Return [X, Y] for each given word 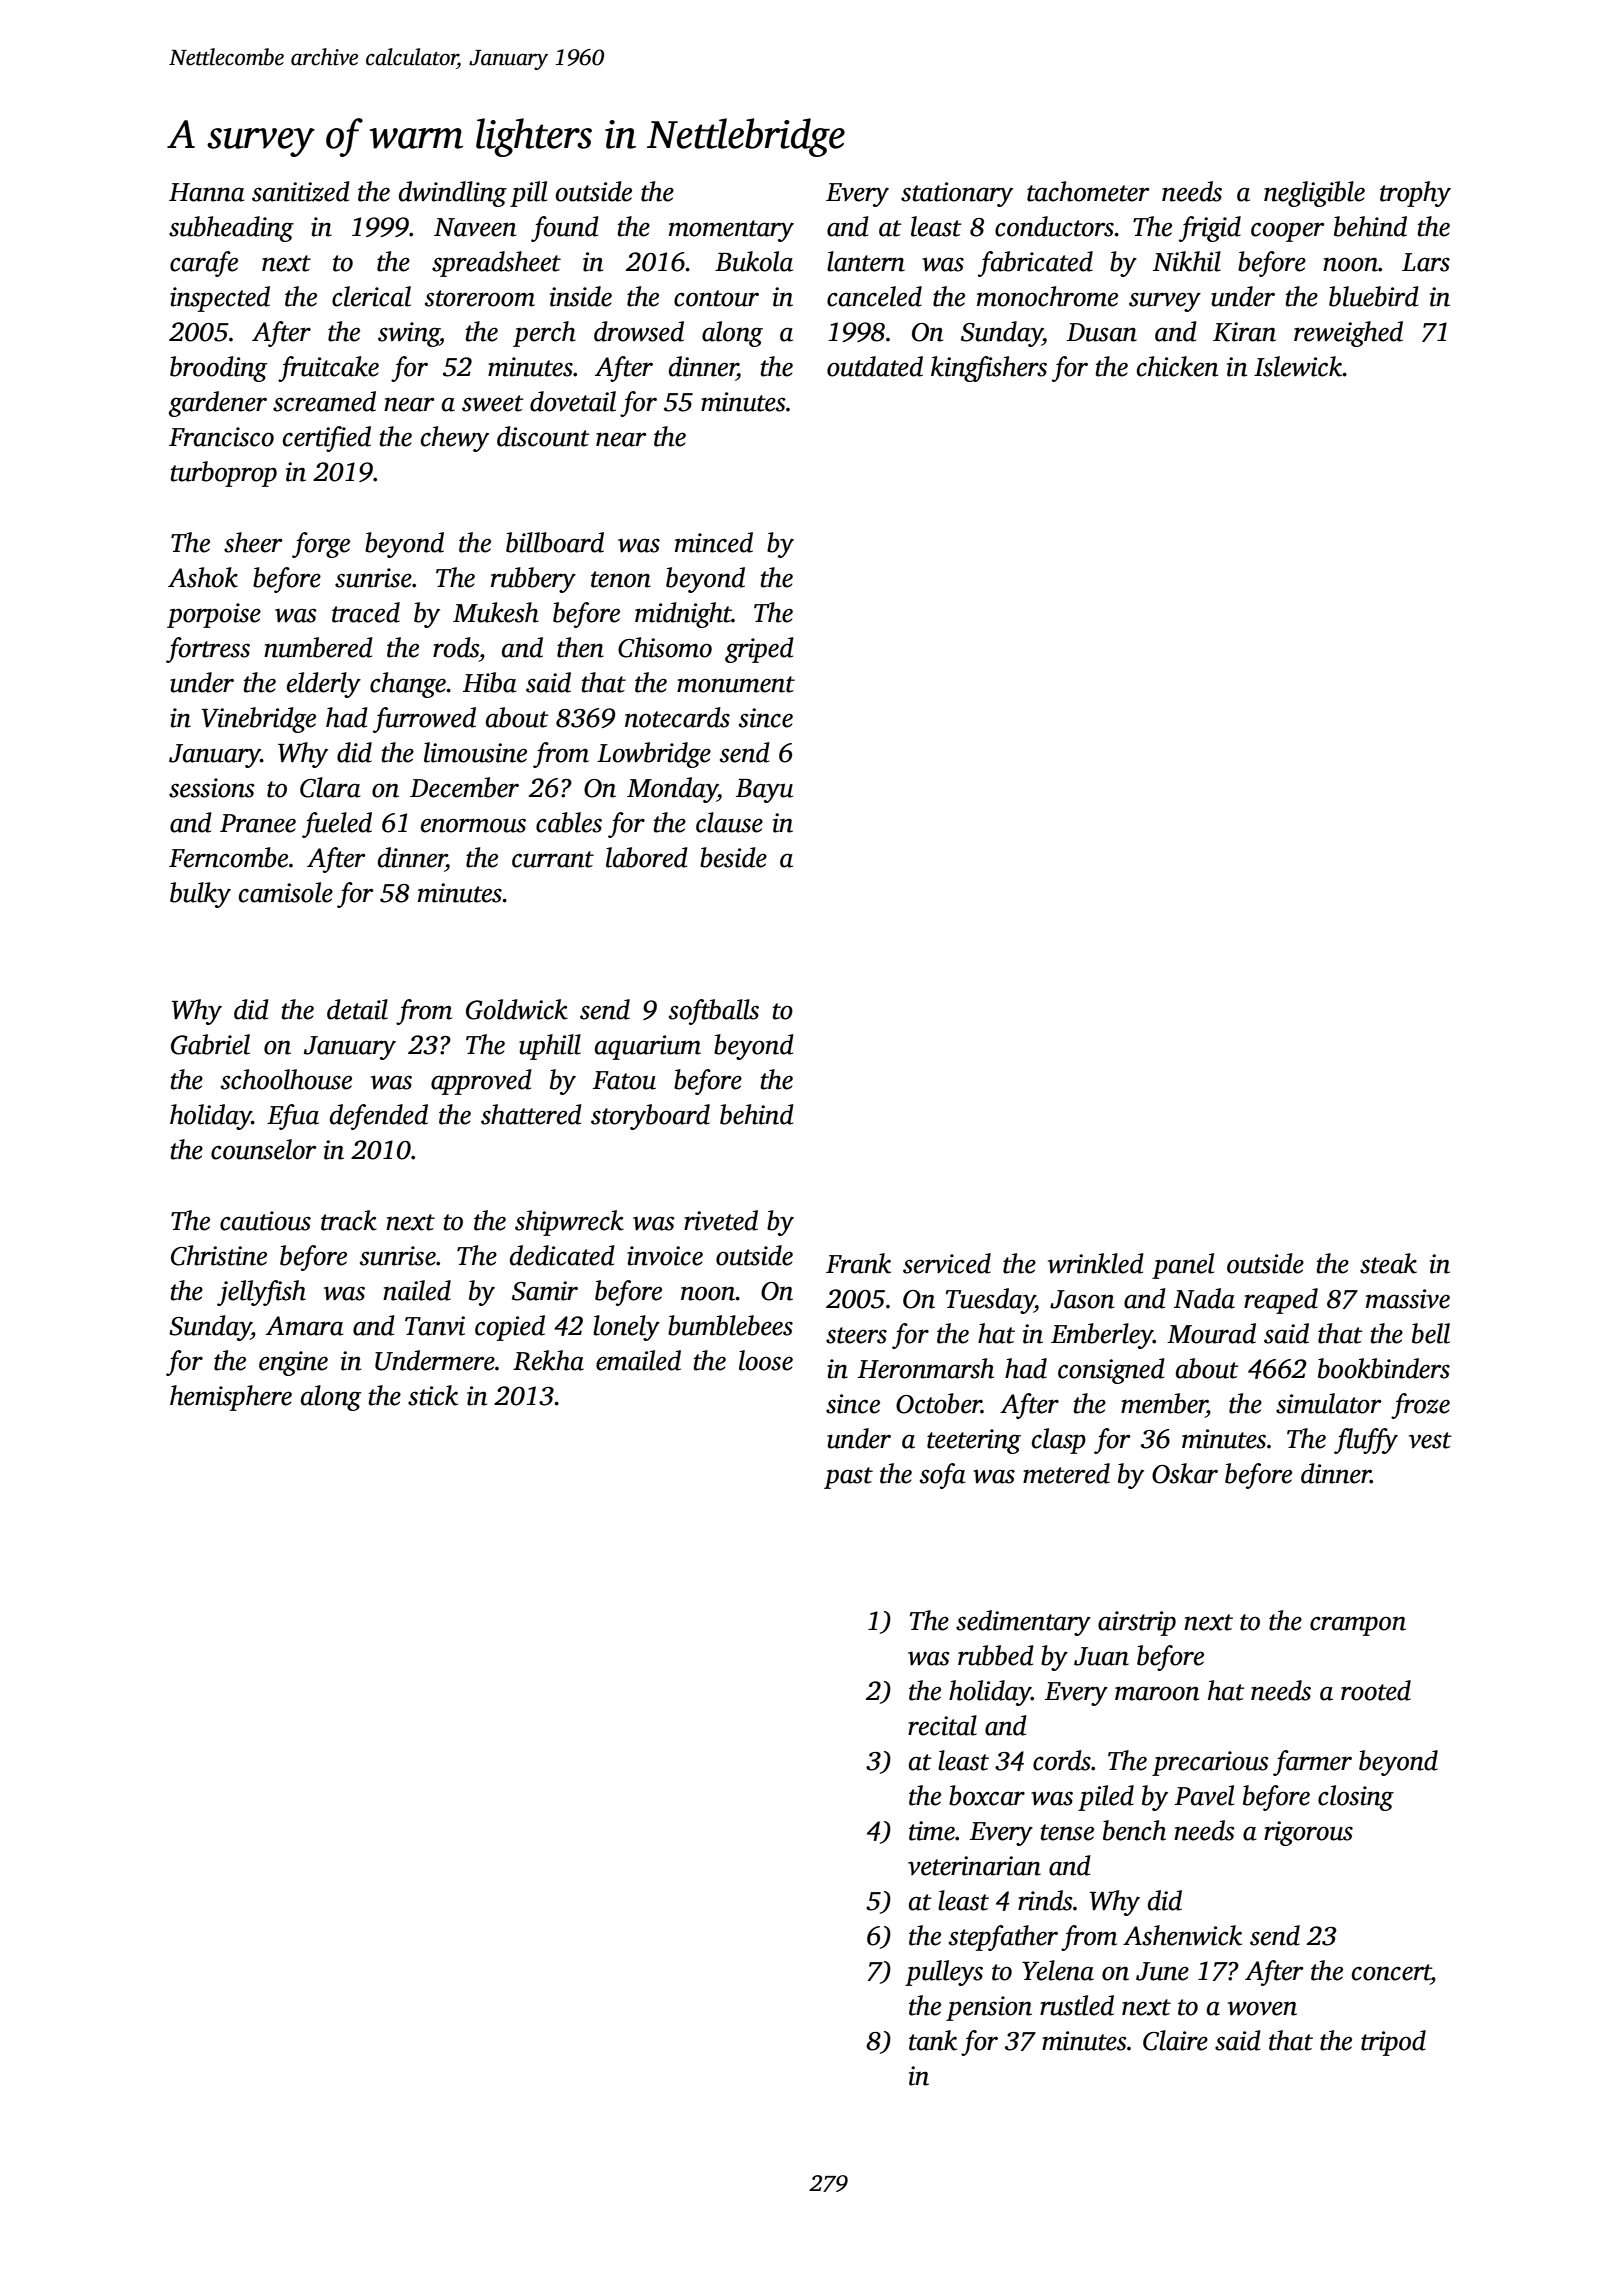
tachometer [1088, 191]
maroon [1157, 1693]
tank [933, 2040]
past [848, 1478]
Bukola [754, 261]
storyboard [650, 1117]
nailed [417, 1290]
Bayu [764, 791]
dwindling [453, 194]
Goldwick [517, 1009]
